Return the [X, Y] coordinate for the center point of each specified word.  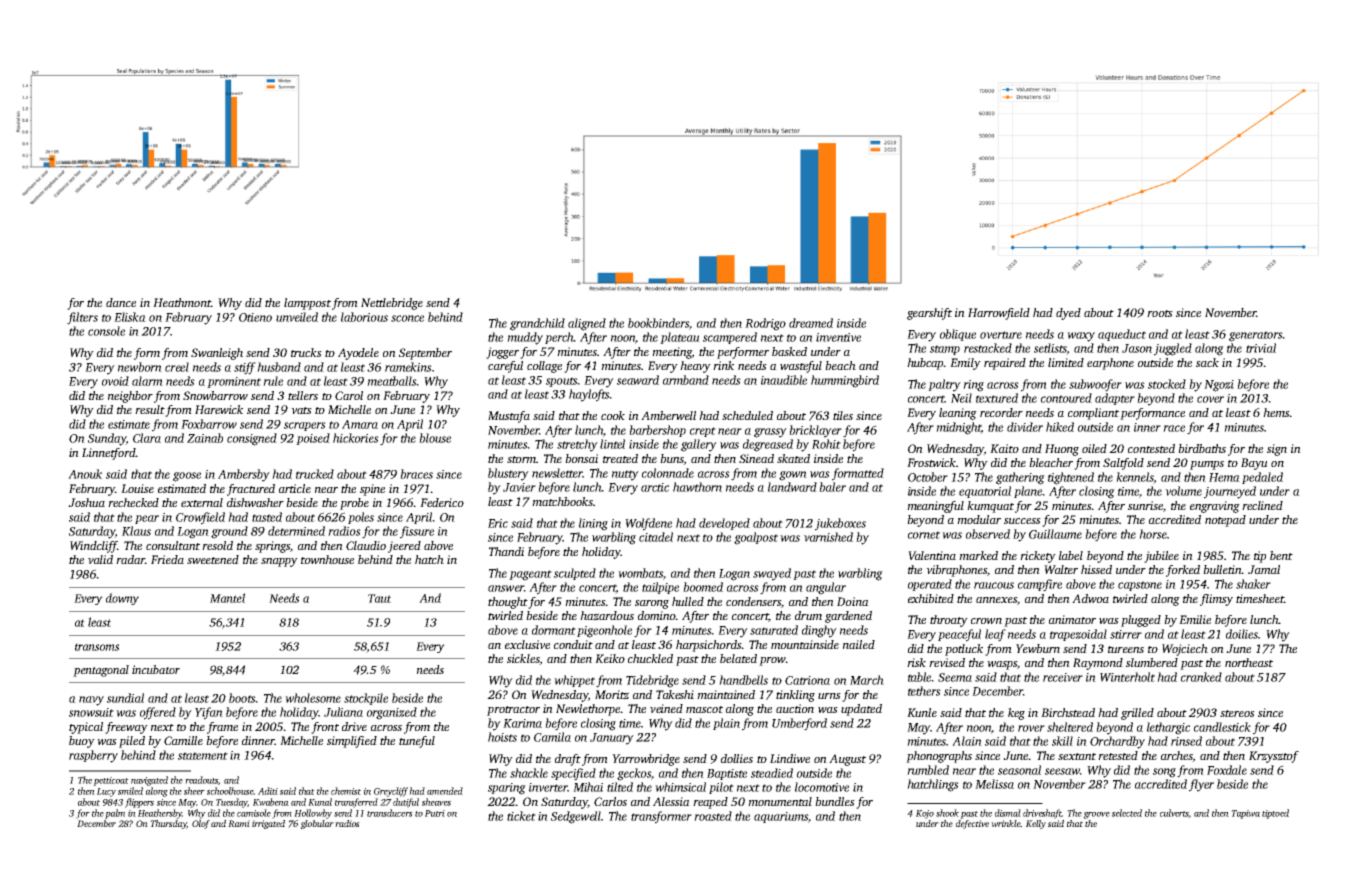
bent [1281, 555]
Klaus [136, 531]
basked [789, 351]
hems [1276, 412]
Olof [201, 824]
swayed [772, 574]
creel [177, 367]
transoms [97, 647]
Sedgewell [576, 817]
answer [506, 588]
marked [978, 555]
